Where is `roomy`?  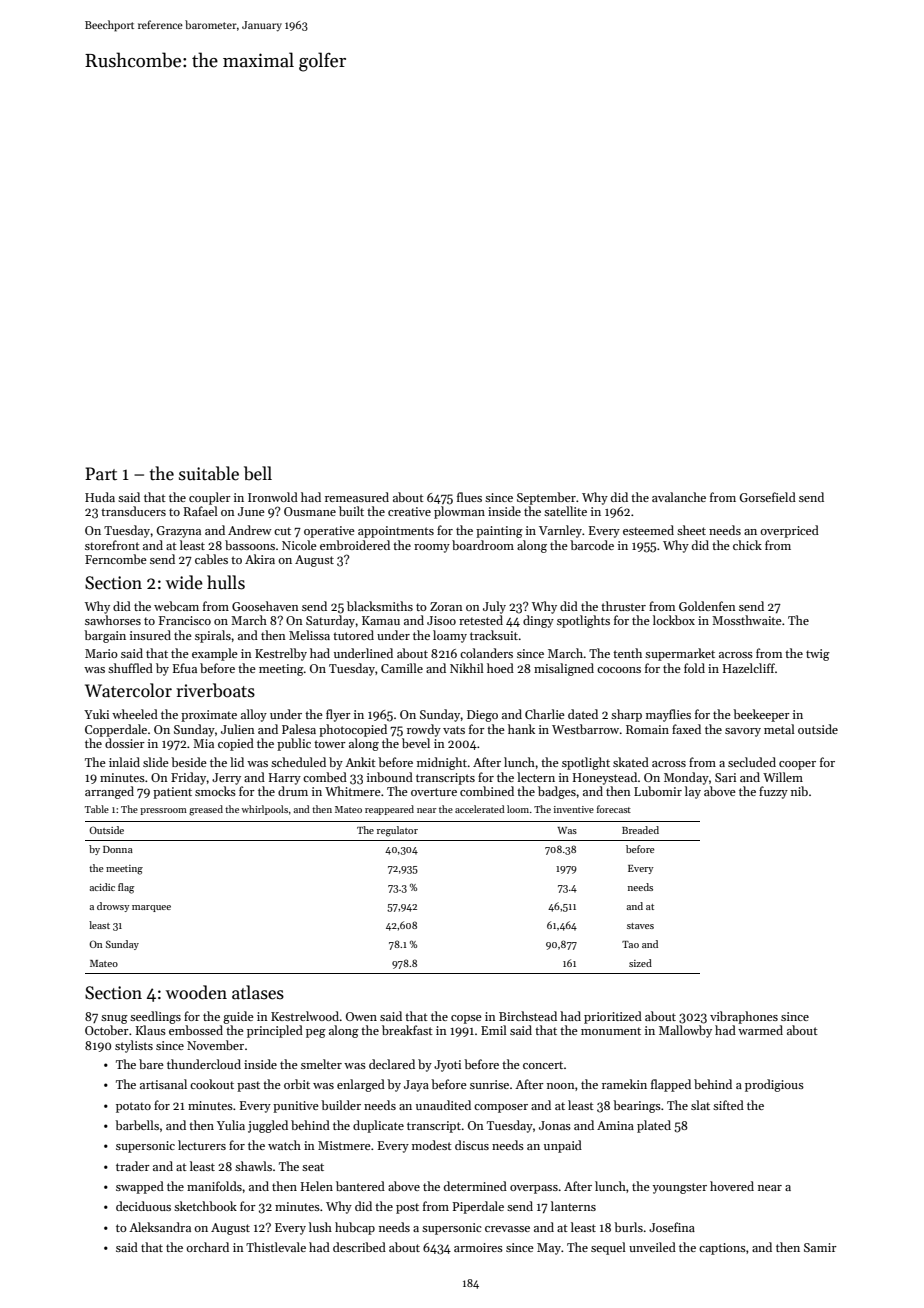
roomy is located at coordinates (432, 548).
